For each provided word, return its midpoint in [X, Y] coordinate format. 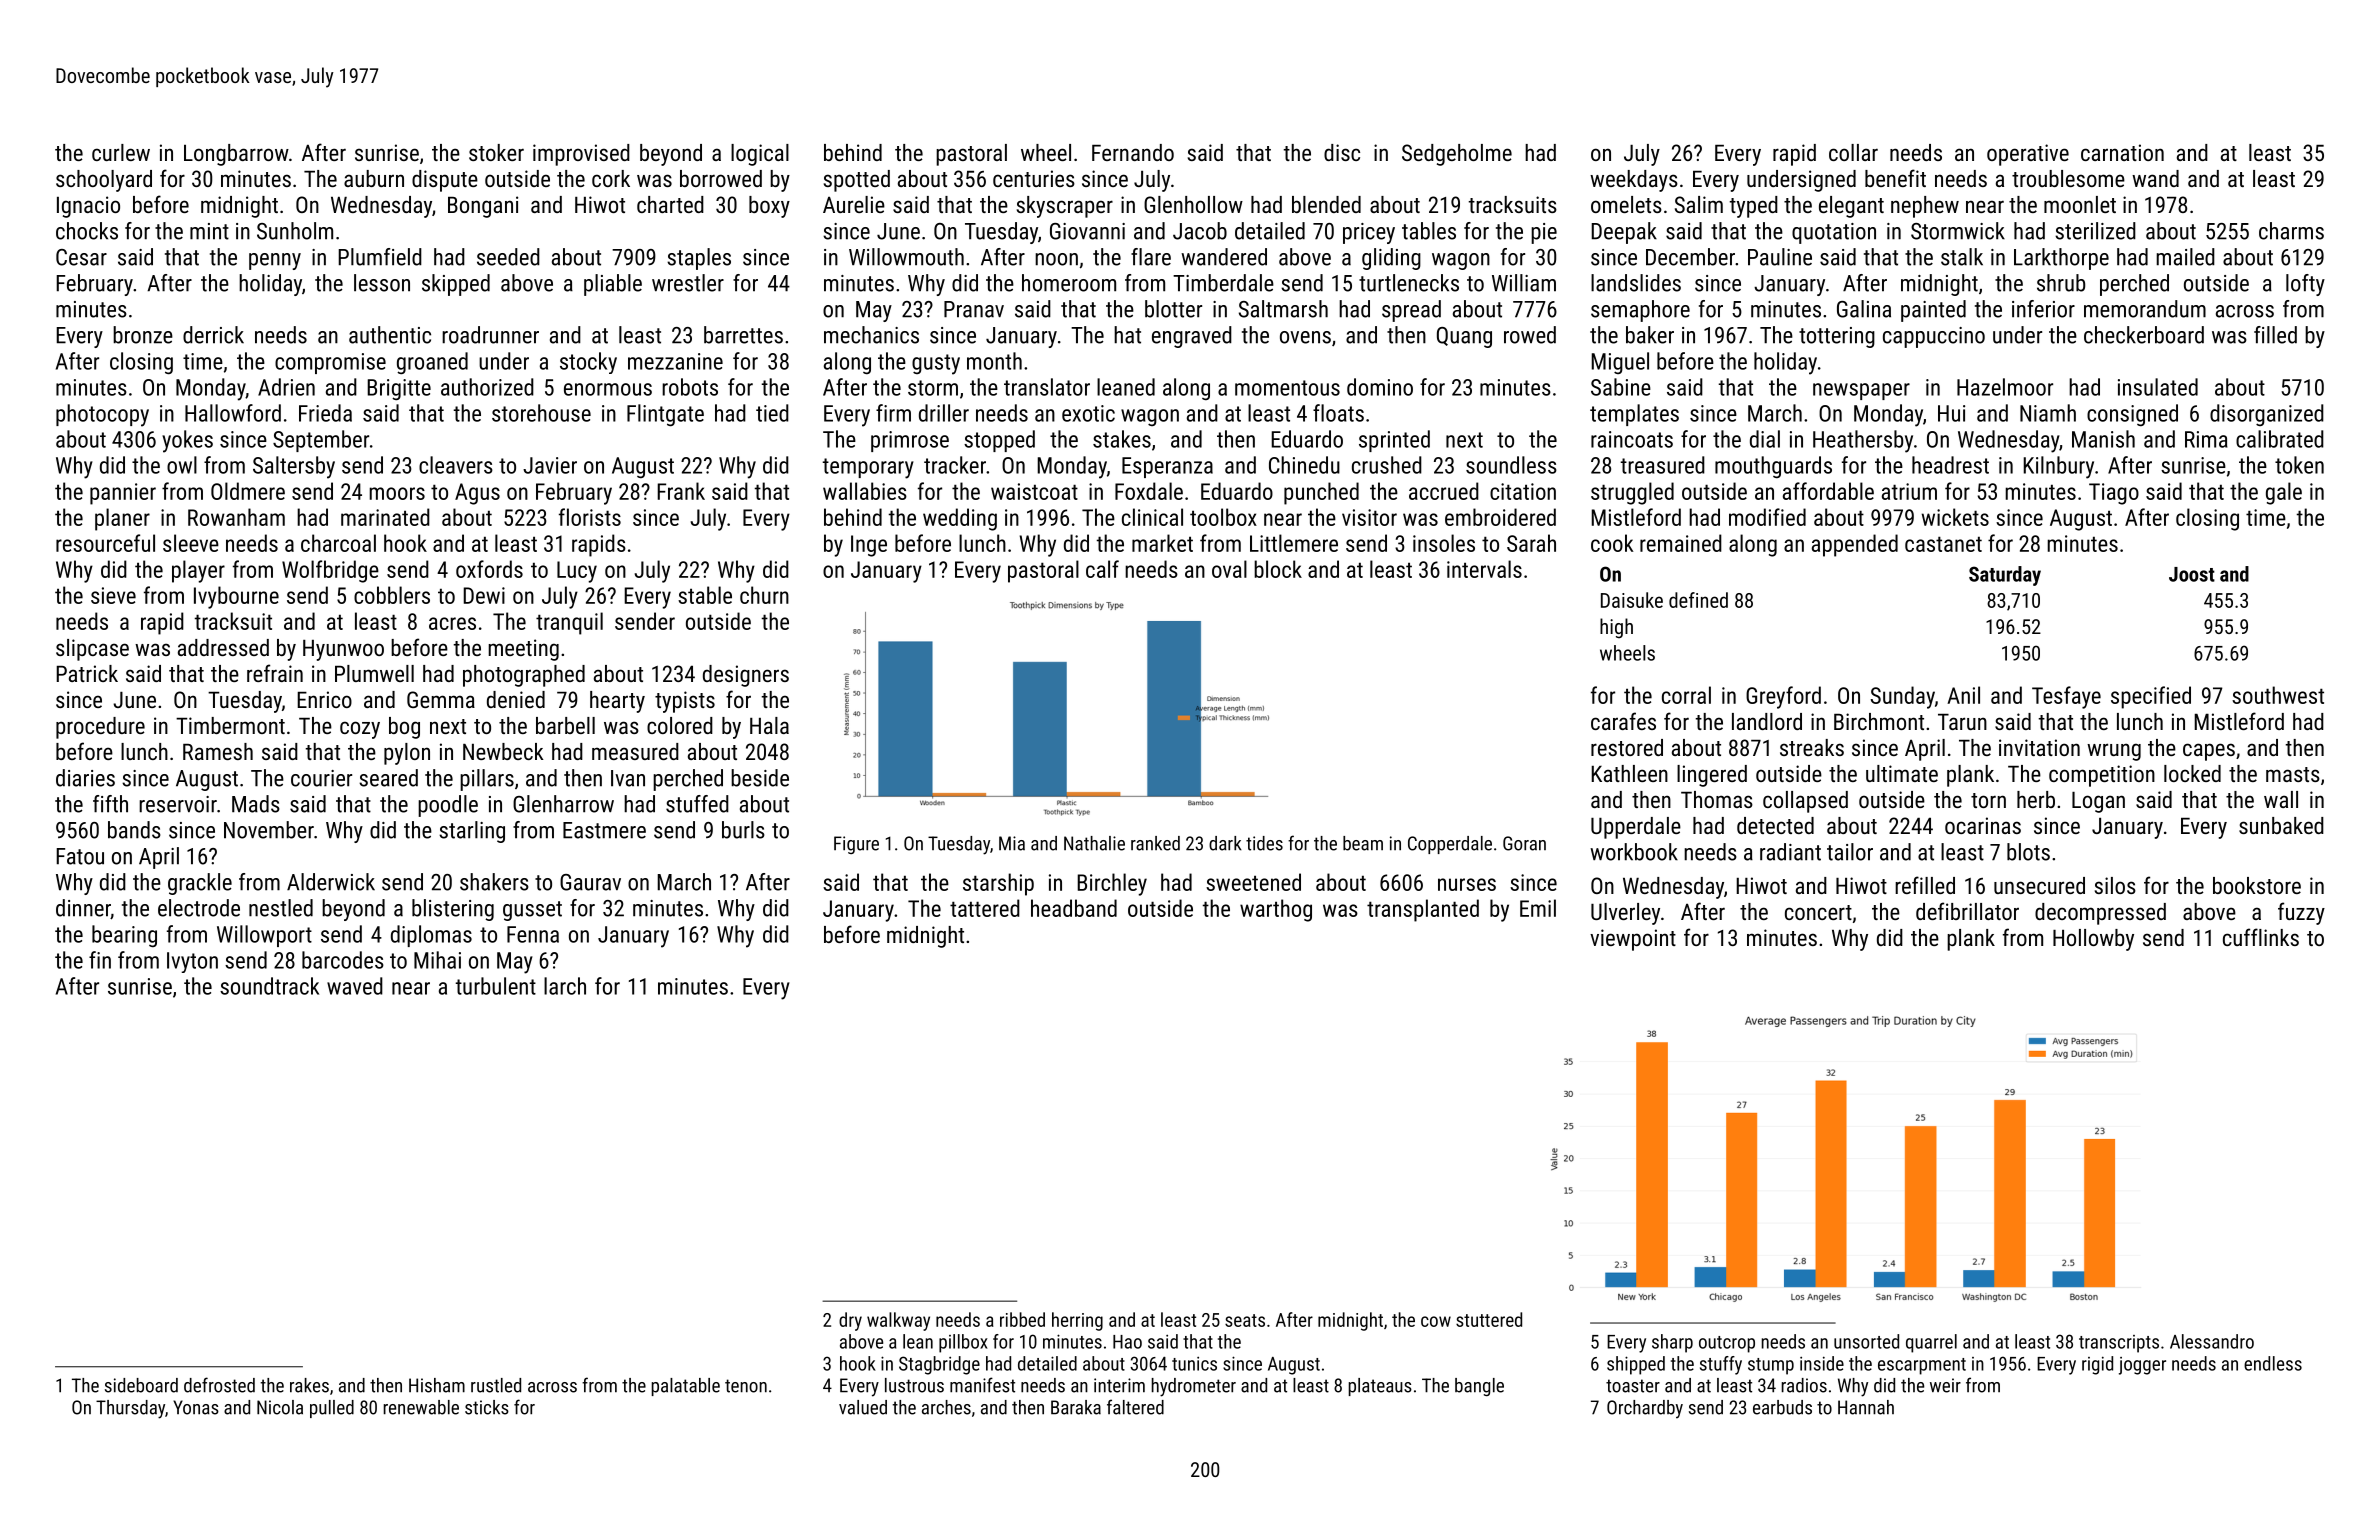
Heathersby [1863, 441]
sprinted [1394, 441]
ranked [1155, 843]
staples [699, 259]
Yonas [196, 1407]
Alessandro [2212, 1341]
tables [1429, 231]
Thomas [1717, 799]
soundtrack [269, 986]
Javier [550, 465]
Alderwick [331, 882]
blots [2028, 852]
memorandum [2145, 309]
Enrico [324, 699]
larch [565, 986]
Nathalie [1094, 843]
